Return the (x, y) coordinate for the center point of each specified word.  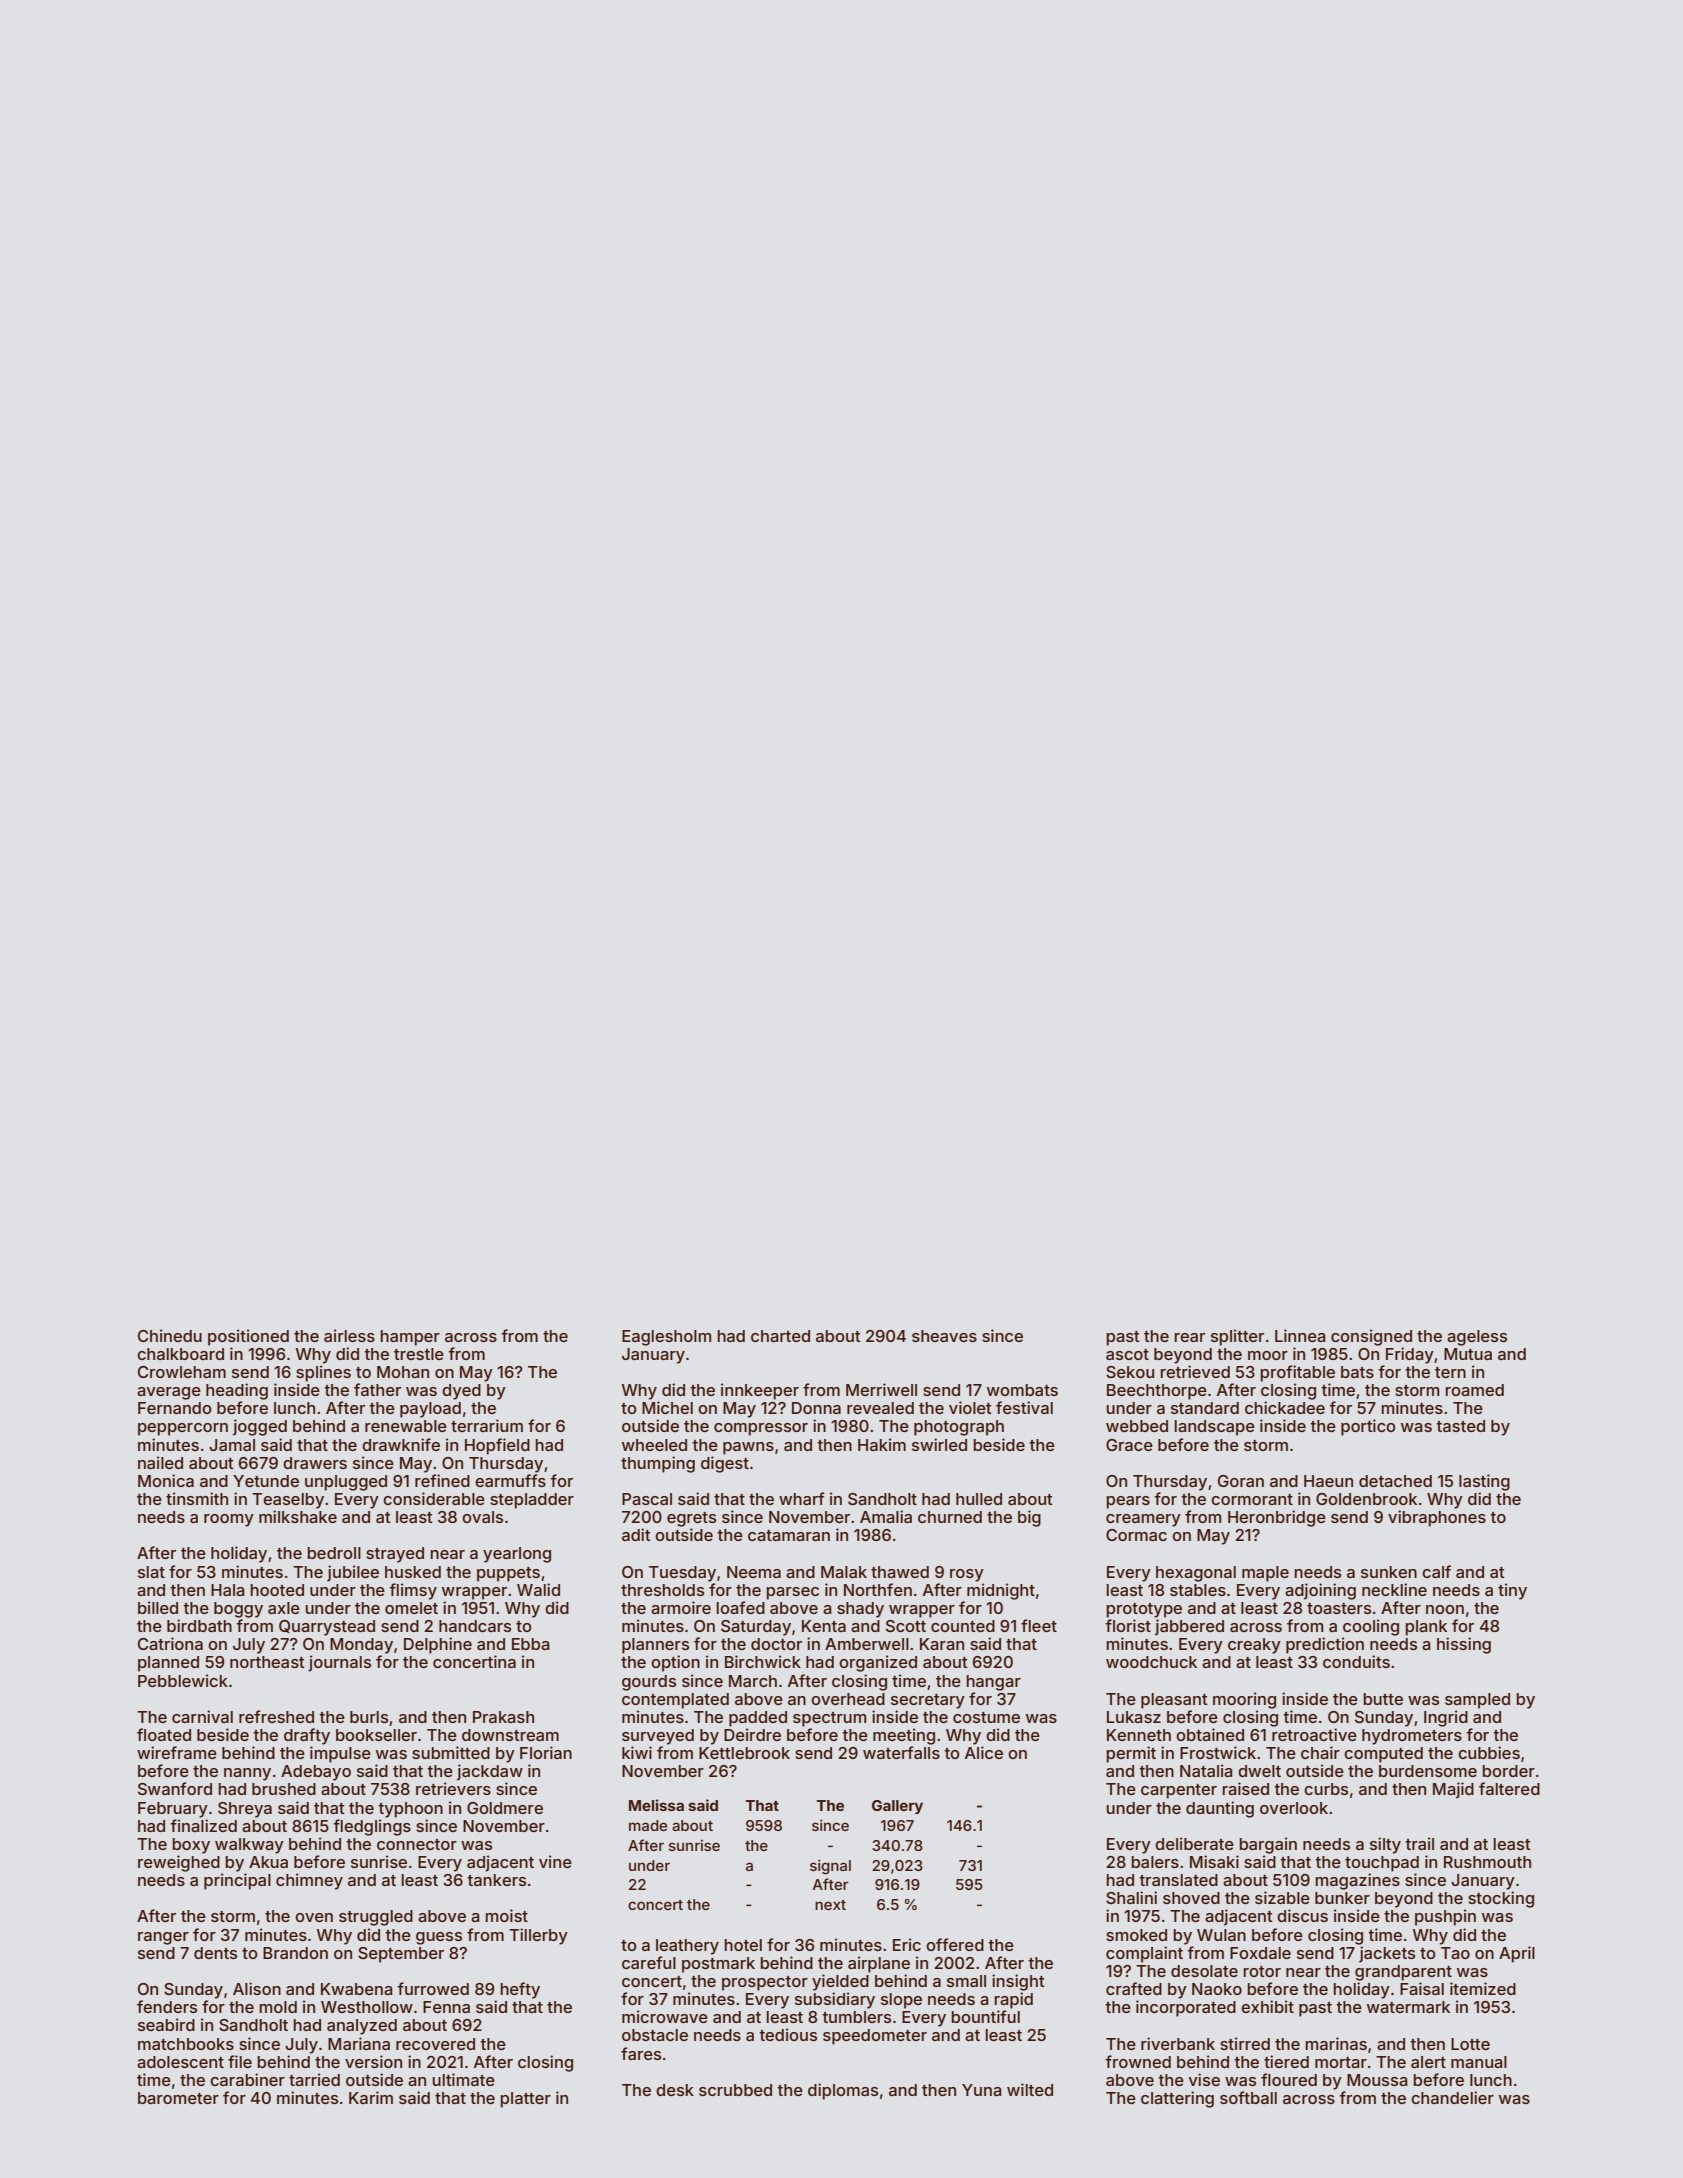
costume (986, 1717)
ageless (1477, 1338)
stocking (1501, 1899)
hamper (410, 1338)
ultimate (463, 2079)
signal (830, 1866)
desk (675, 2090)
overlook (1294, 1808)
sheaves (944, 1336)
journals (339, 1663)
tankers (496, 1880)
